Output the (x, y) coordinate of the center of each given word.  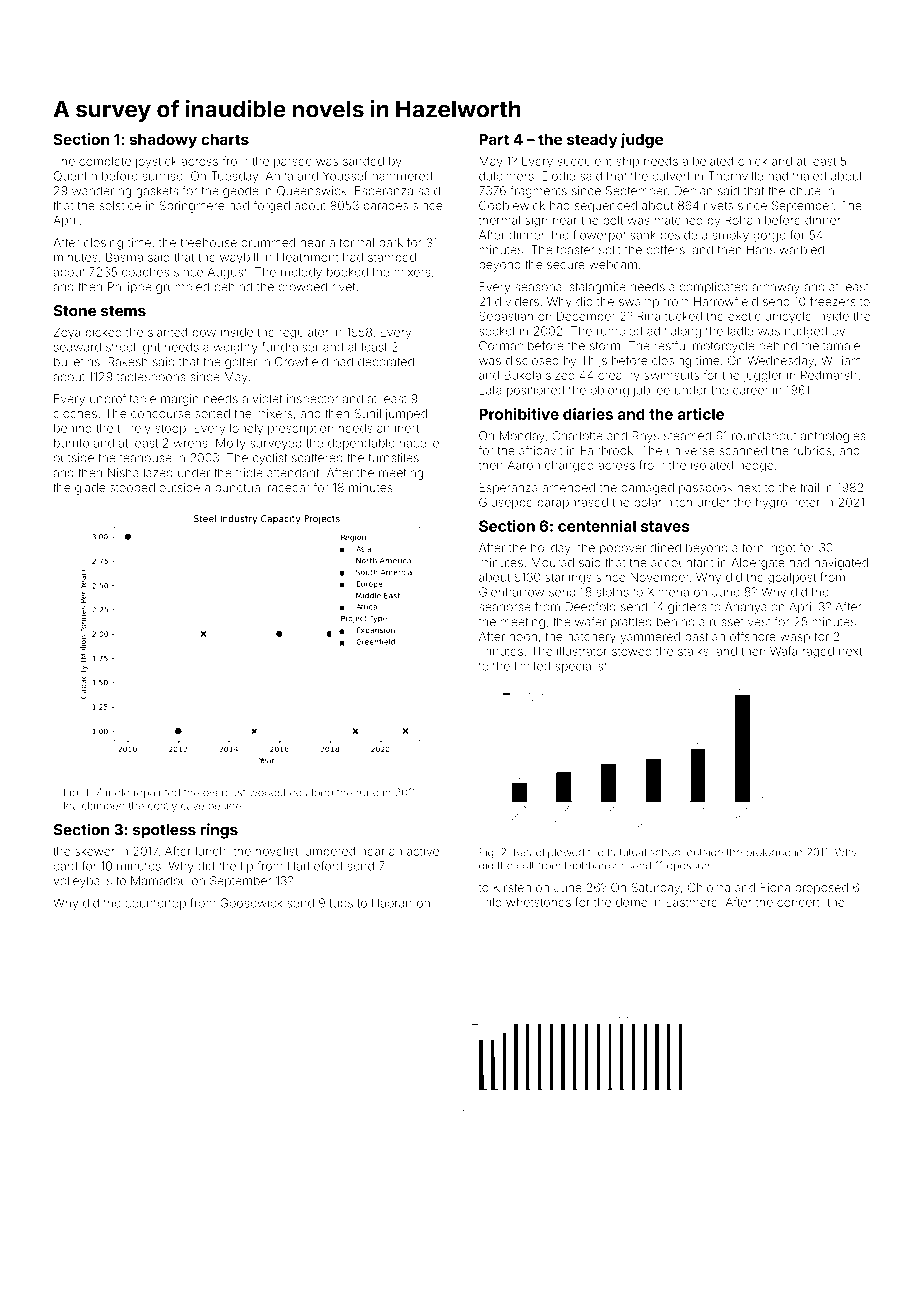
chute (805, 191)
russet (727, 622)
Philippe (130, 288)
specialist (581, 667)
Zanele (112, 792)
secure (566, 265)
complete (105, 162)
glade (90, 489)
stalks (693, 651)
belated (713, 161)
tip (247, 867)
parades (386, 206)
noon (523, 637)
